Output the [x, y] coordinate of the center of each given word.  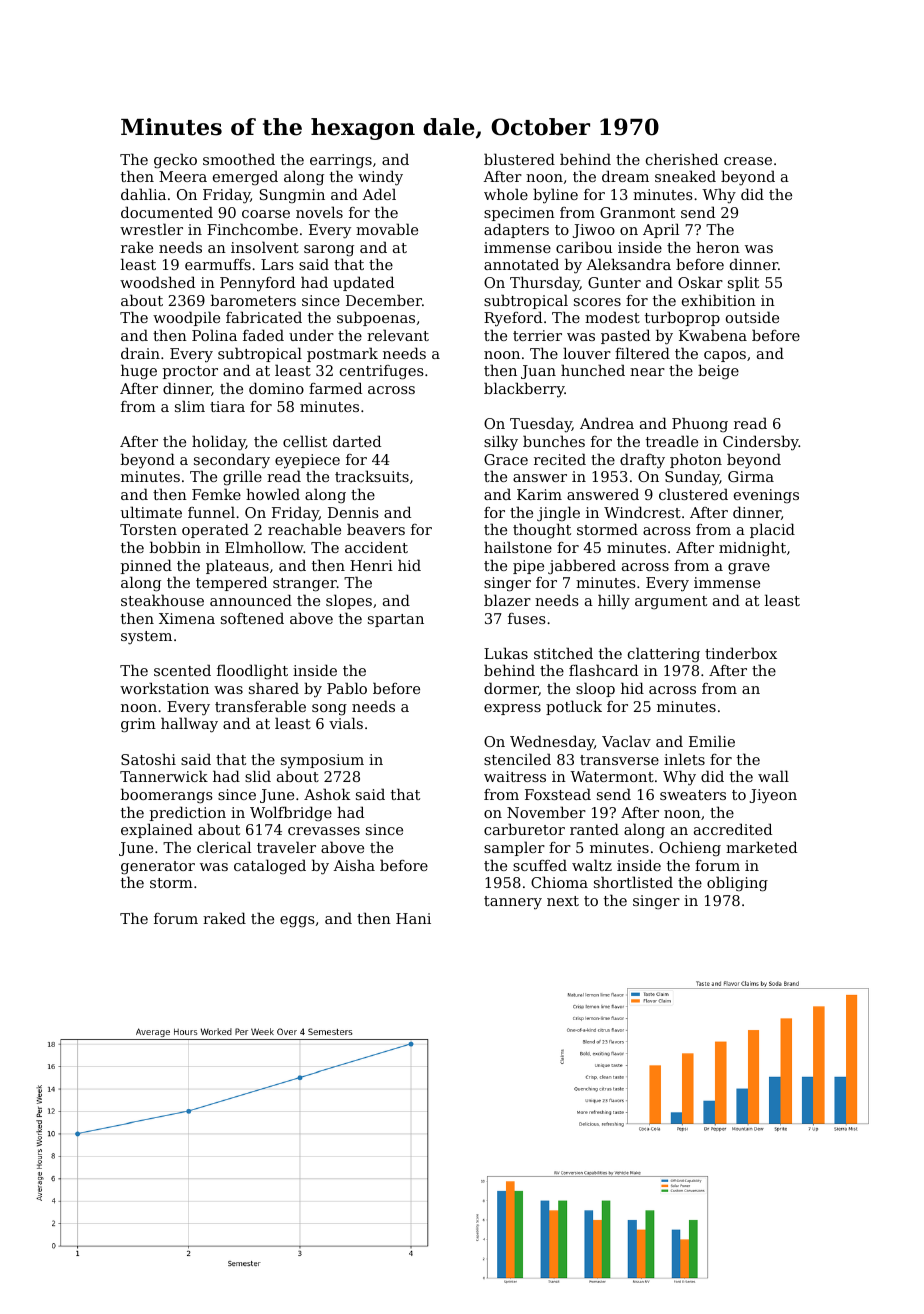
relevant [398, 335]
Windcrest [642, 512]
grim [138, 725]
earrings [341, 161]
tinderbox [741, 653]
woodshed [157, 282]
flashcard [603, 670]
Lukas [506, 653]
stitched [563, 653]
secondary [232, 461]
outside [752, 317]
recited [560, 459]
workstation [164, 688]
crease [748, 161]
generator [158, 868]
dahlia [143, 194]
